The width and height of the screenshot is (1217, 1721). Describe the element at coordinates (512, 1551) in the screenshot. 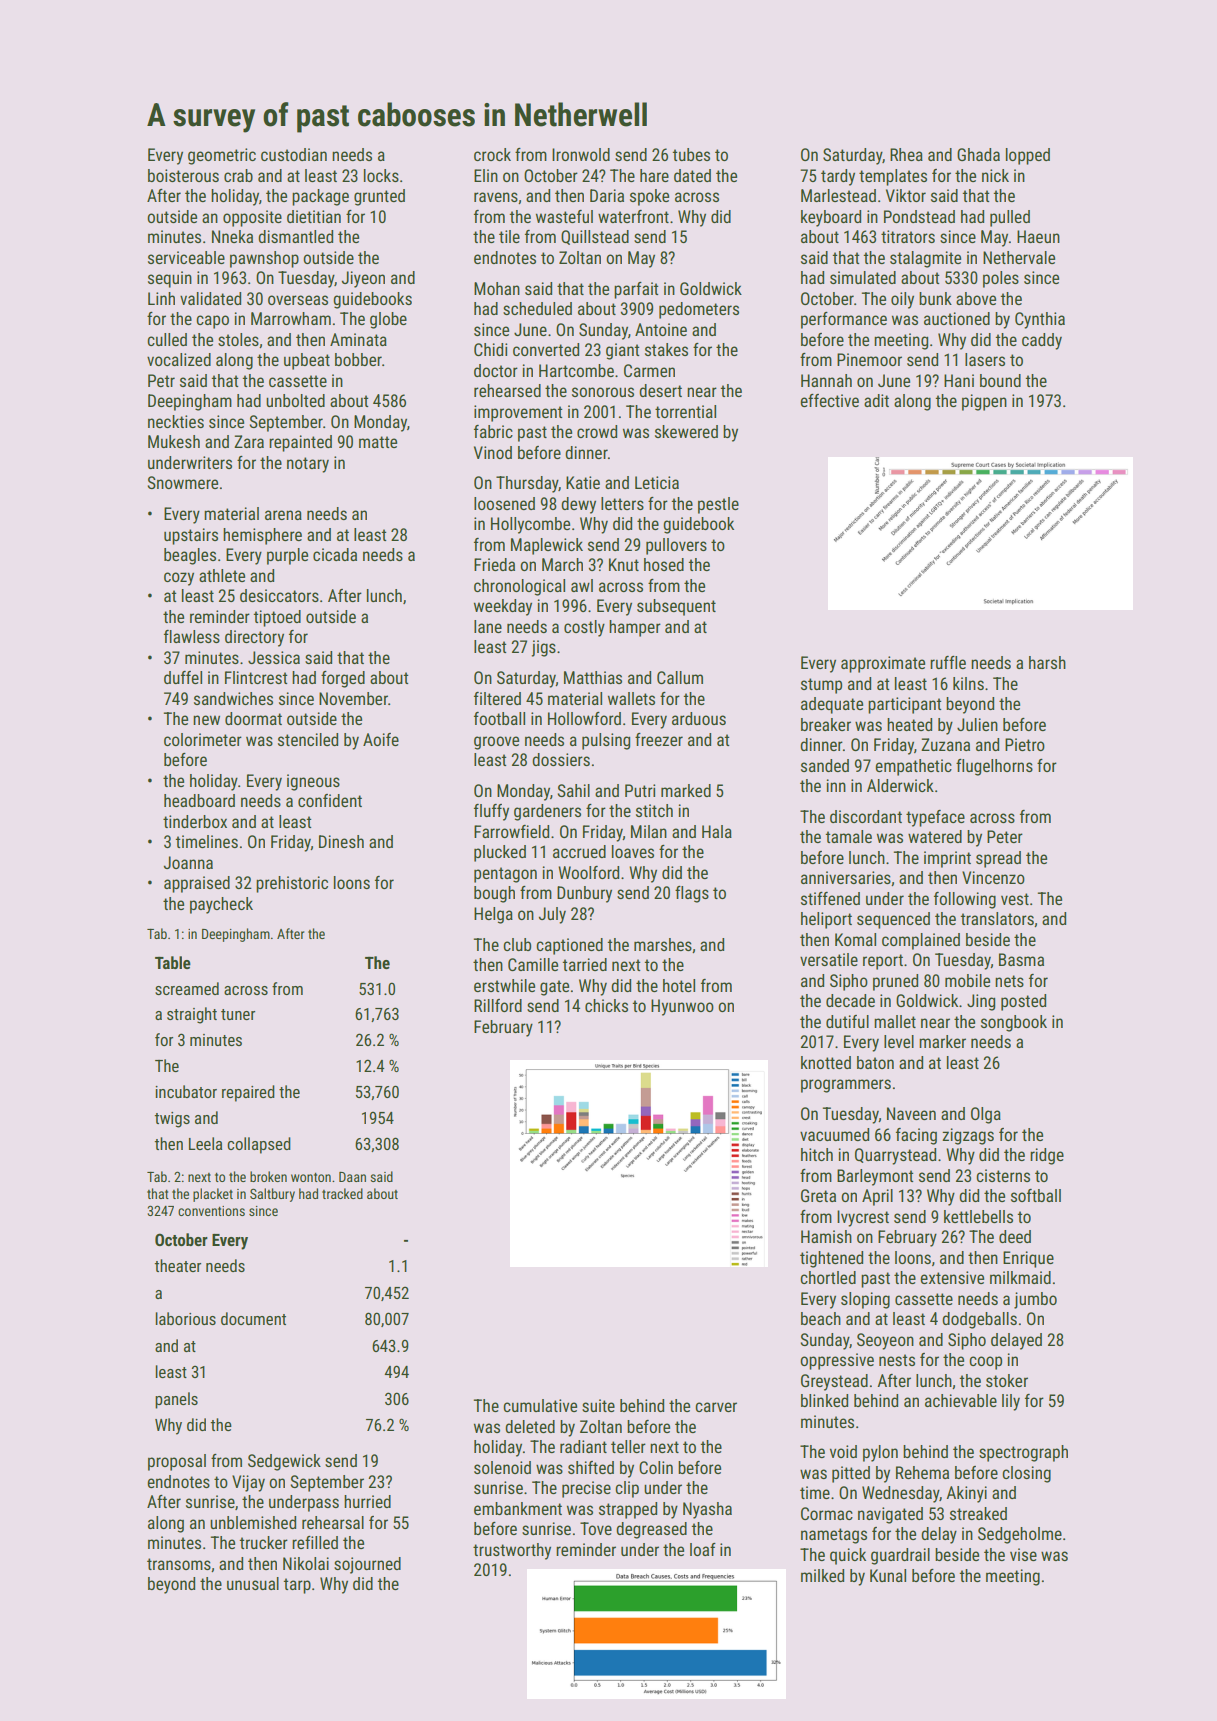

I see `trustworthy` at that location.
